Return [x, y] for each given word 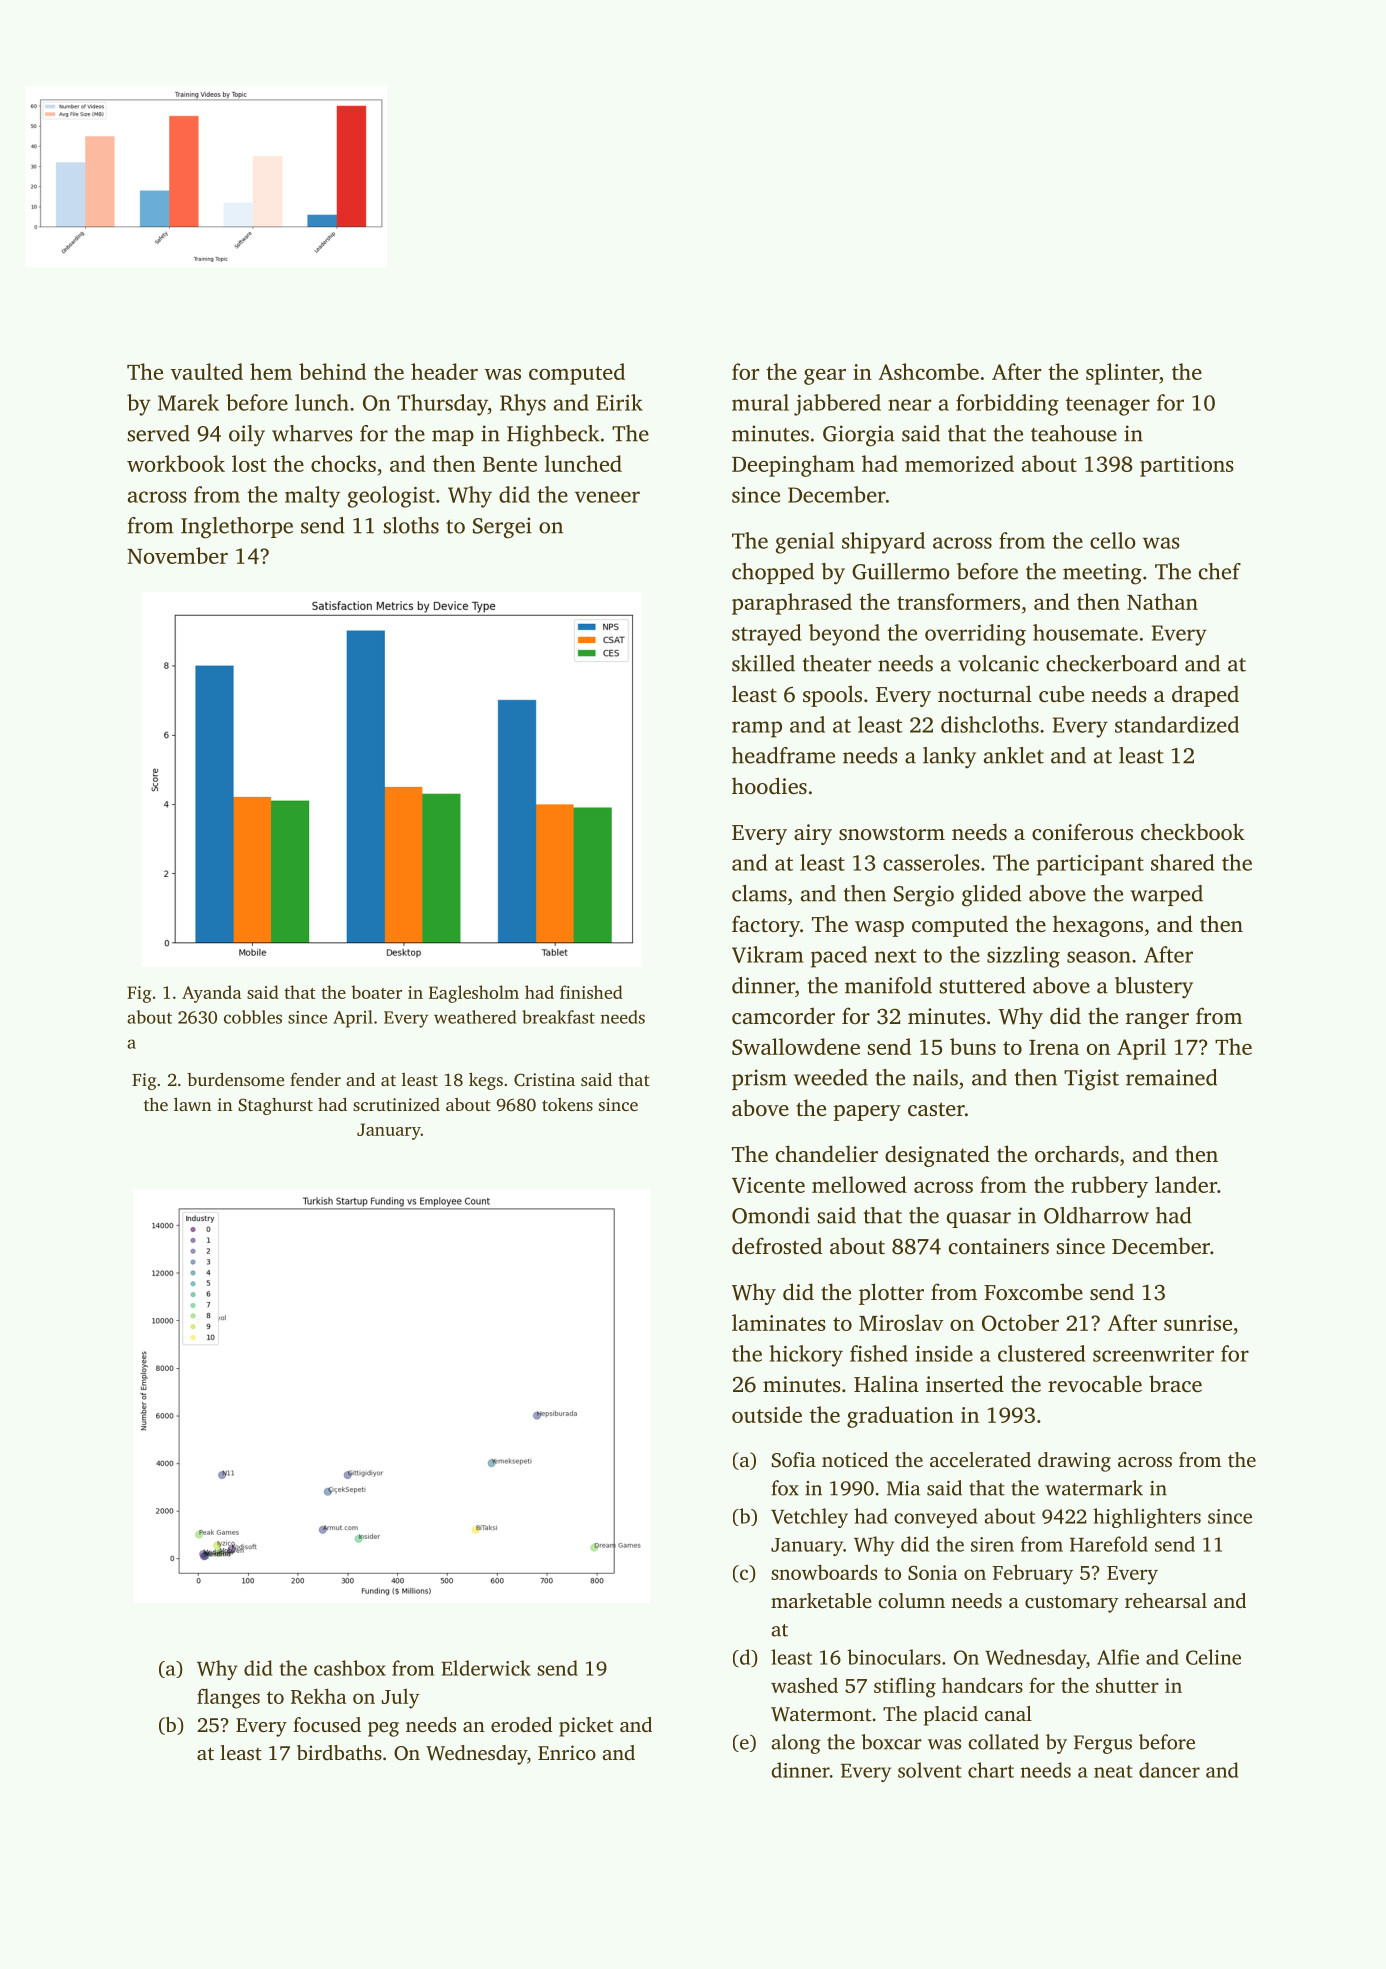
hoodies [769, 785]
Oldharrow [1096, 1215]
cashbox [350, 1668]
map [453, 438]
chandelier [827, 1153]
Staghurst [275, 1106]
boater [376, 992]
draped [1205, 696]
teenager [1108, 406]
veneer [607, 497]
